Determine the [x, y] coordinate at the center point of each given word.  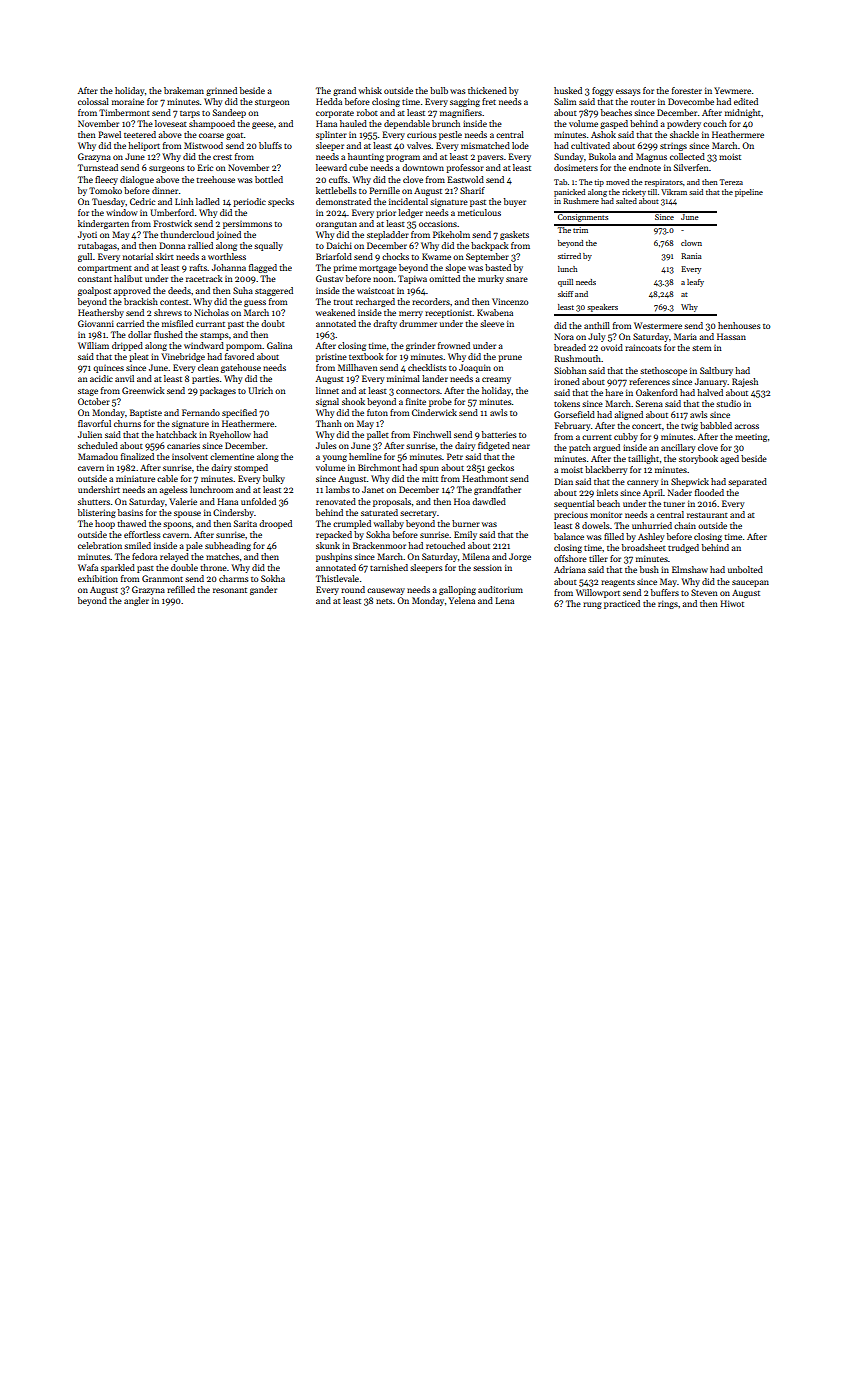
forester [687, 90]
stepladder [388, 235]
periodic [249, 202]
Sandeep [229, 113]
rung [592, 605]
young [335, 458]
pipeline [749, 193]
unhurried [652, 525]
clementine [232, 456]
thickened [487, 90]
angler [136, 601]
